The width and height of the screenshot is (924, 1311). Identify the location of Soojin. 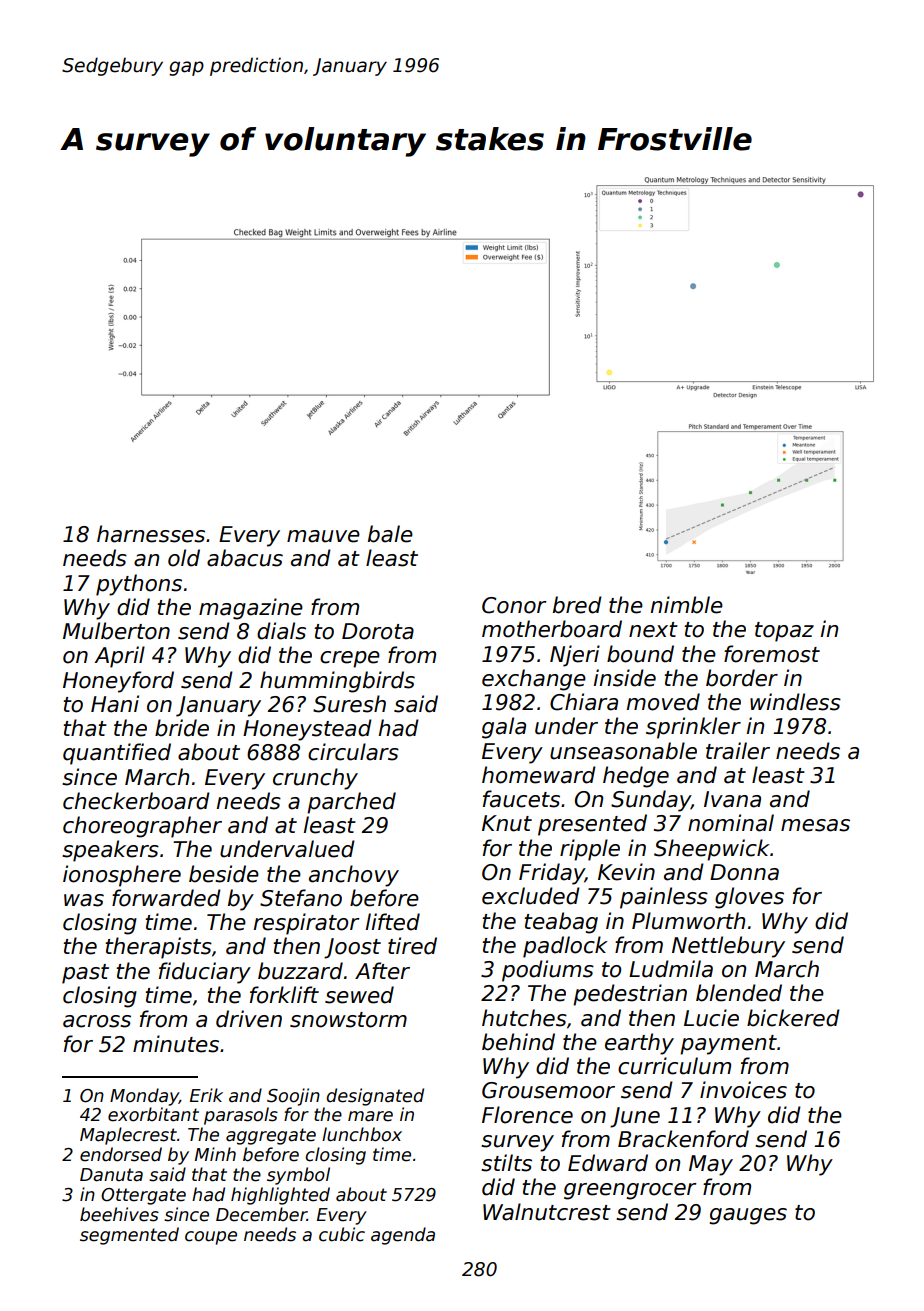
(293, 1097).
